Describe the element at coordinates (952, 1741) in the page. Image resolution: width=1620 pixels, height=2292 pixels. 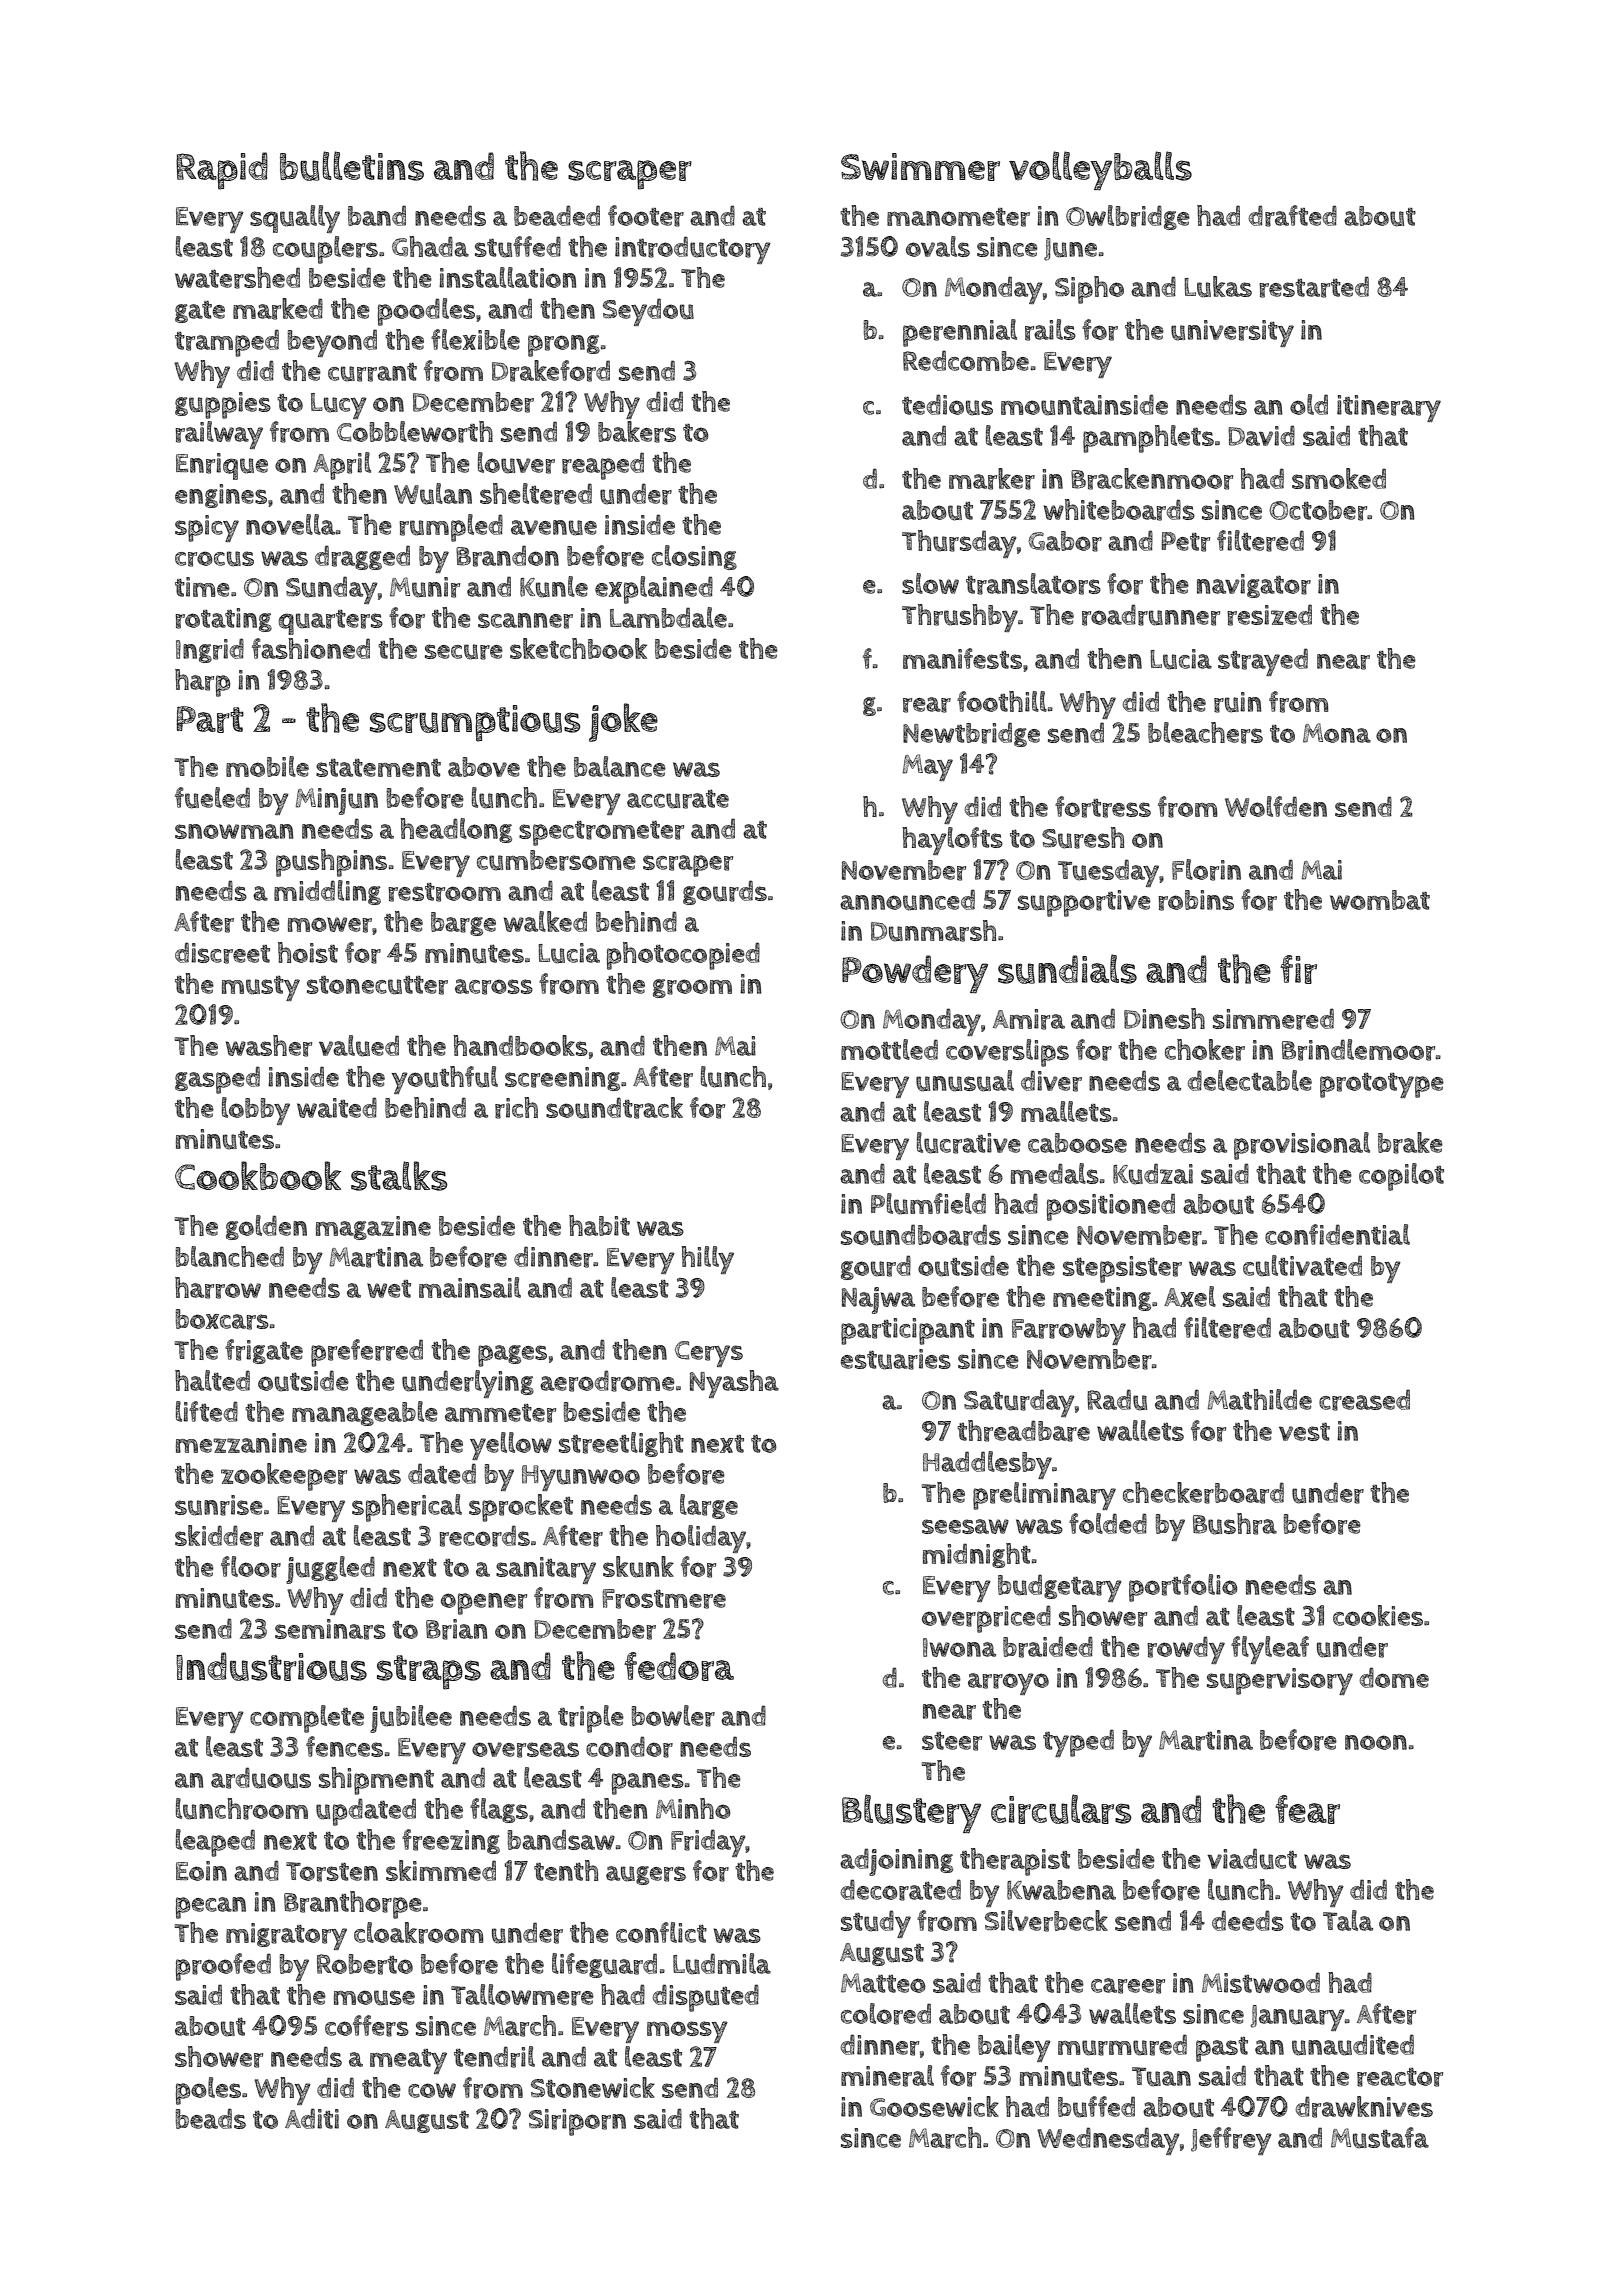
I see `steer` at that location.
